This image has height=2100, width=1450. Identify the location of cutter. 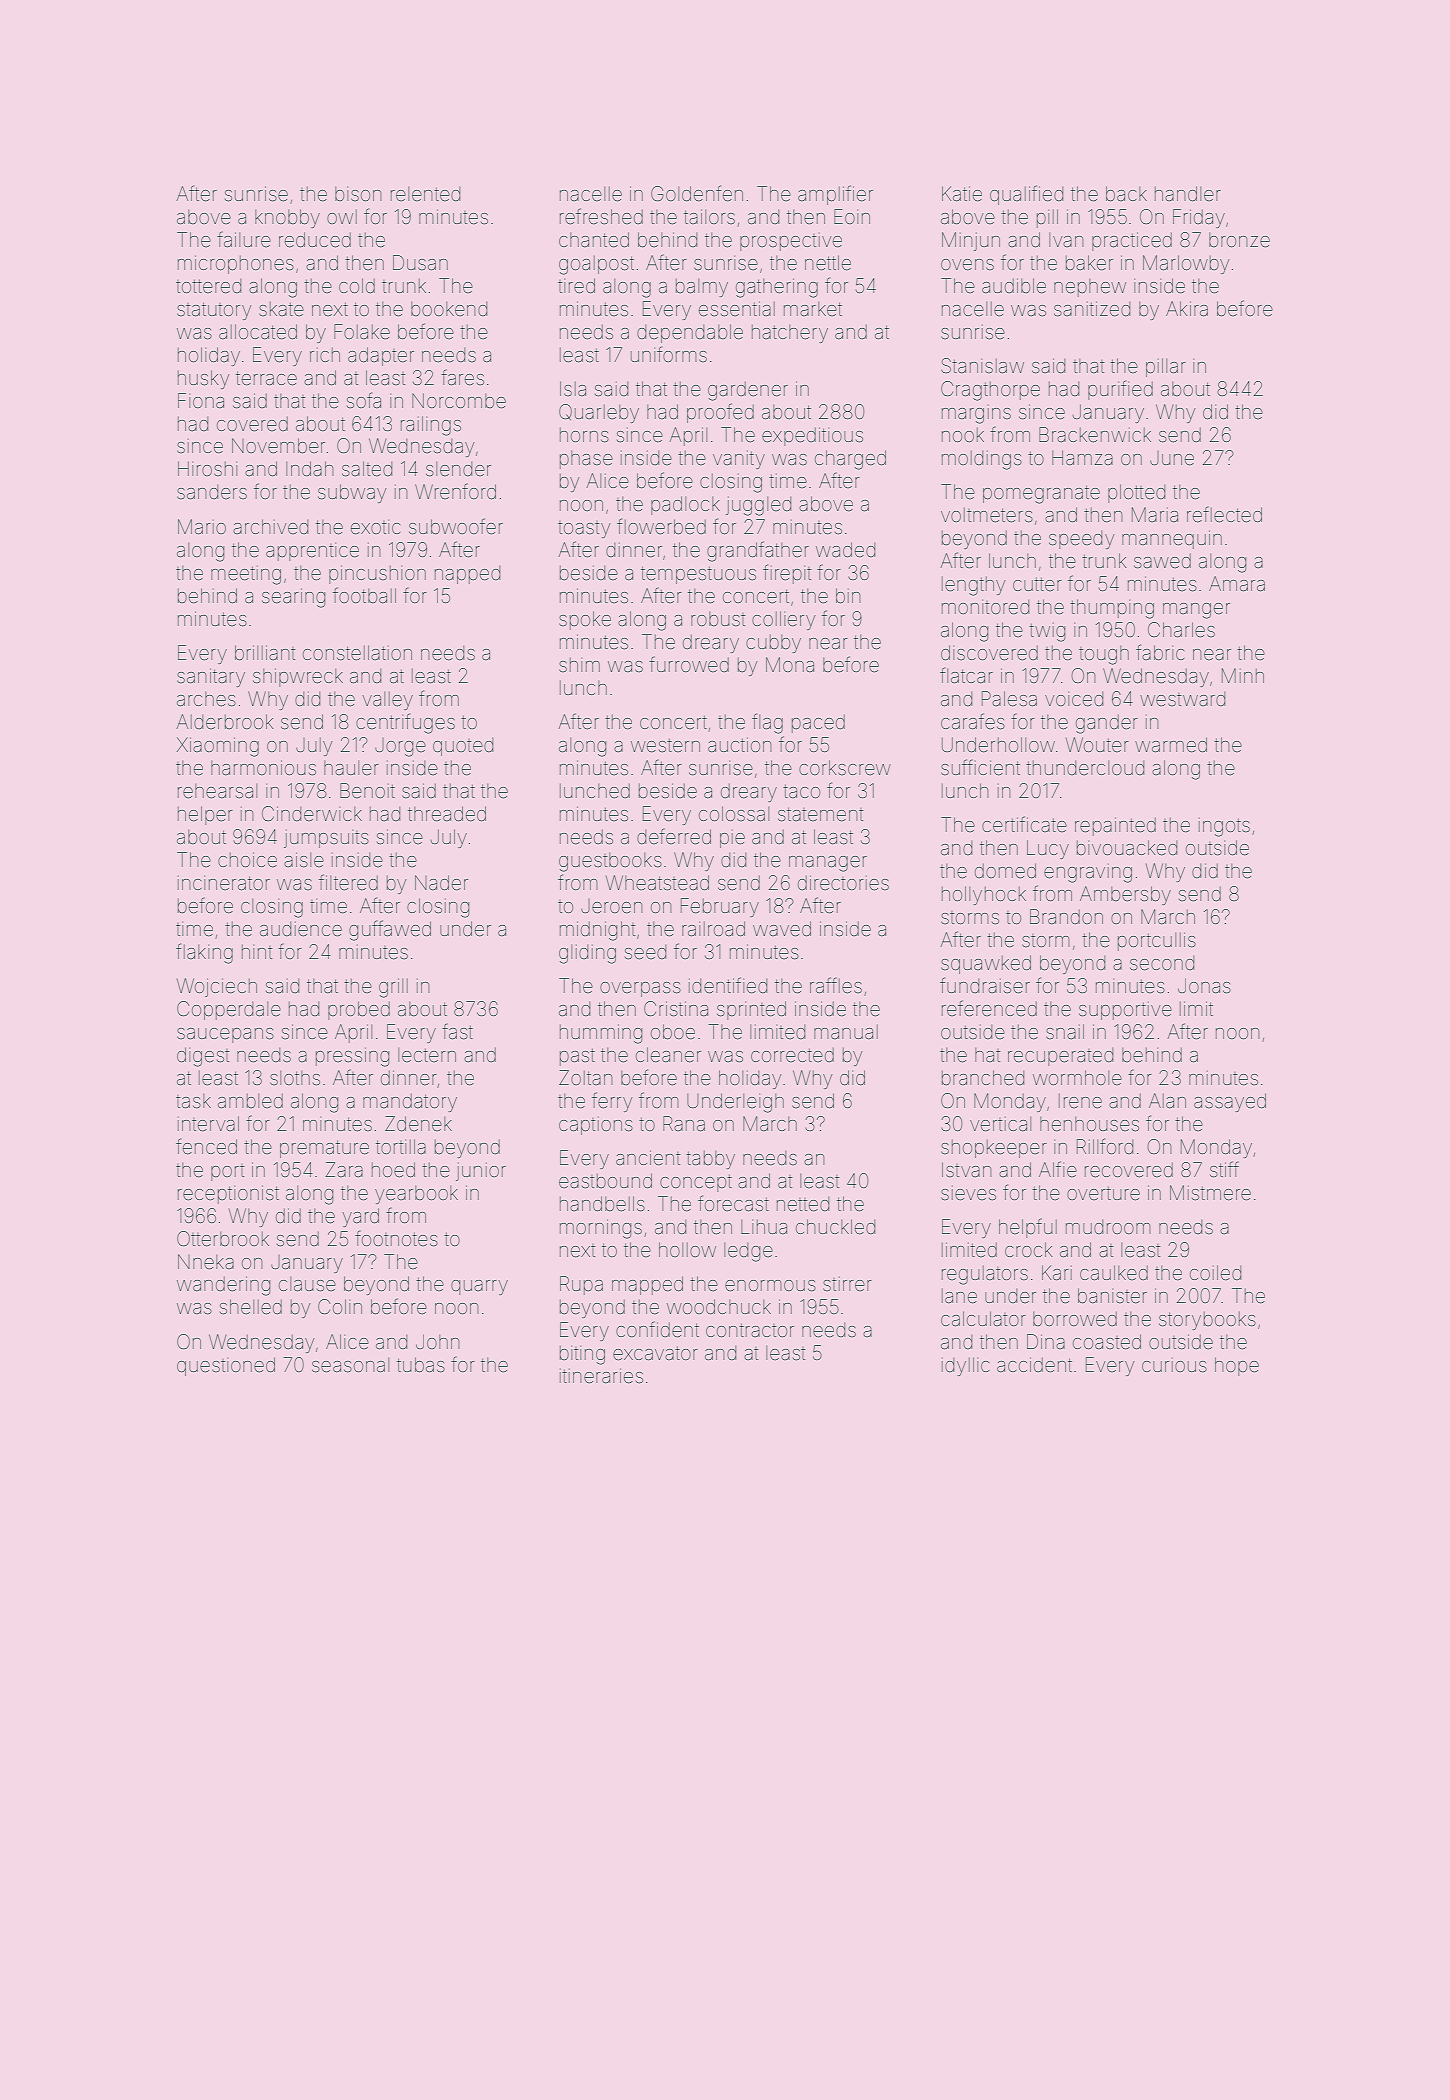
(1037, 584).
